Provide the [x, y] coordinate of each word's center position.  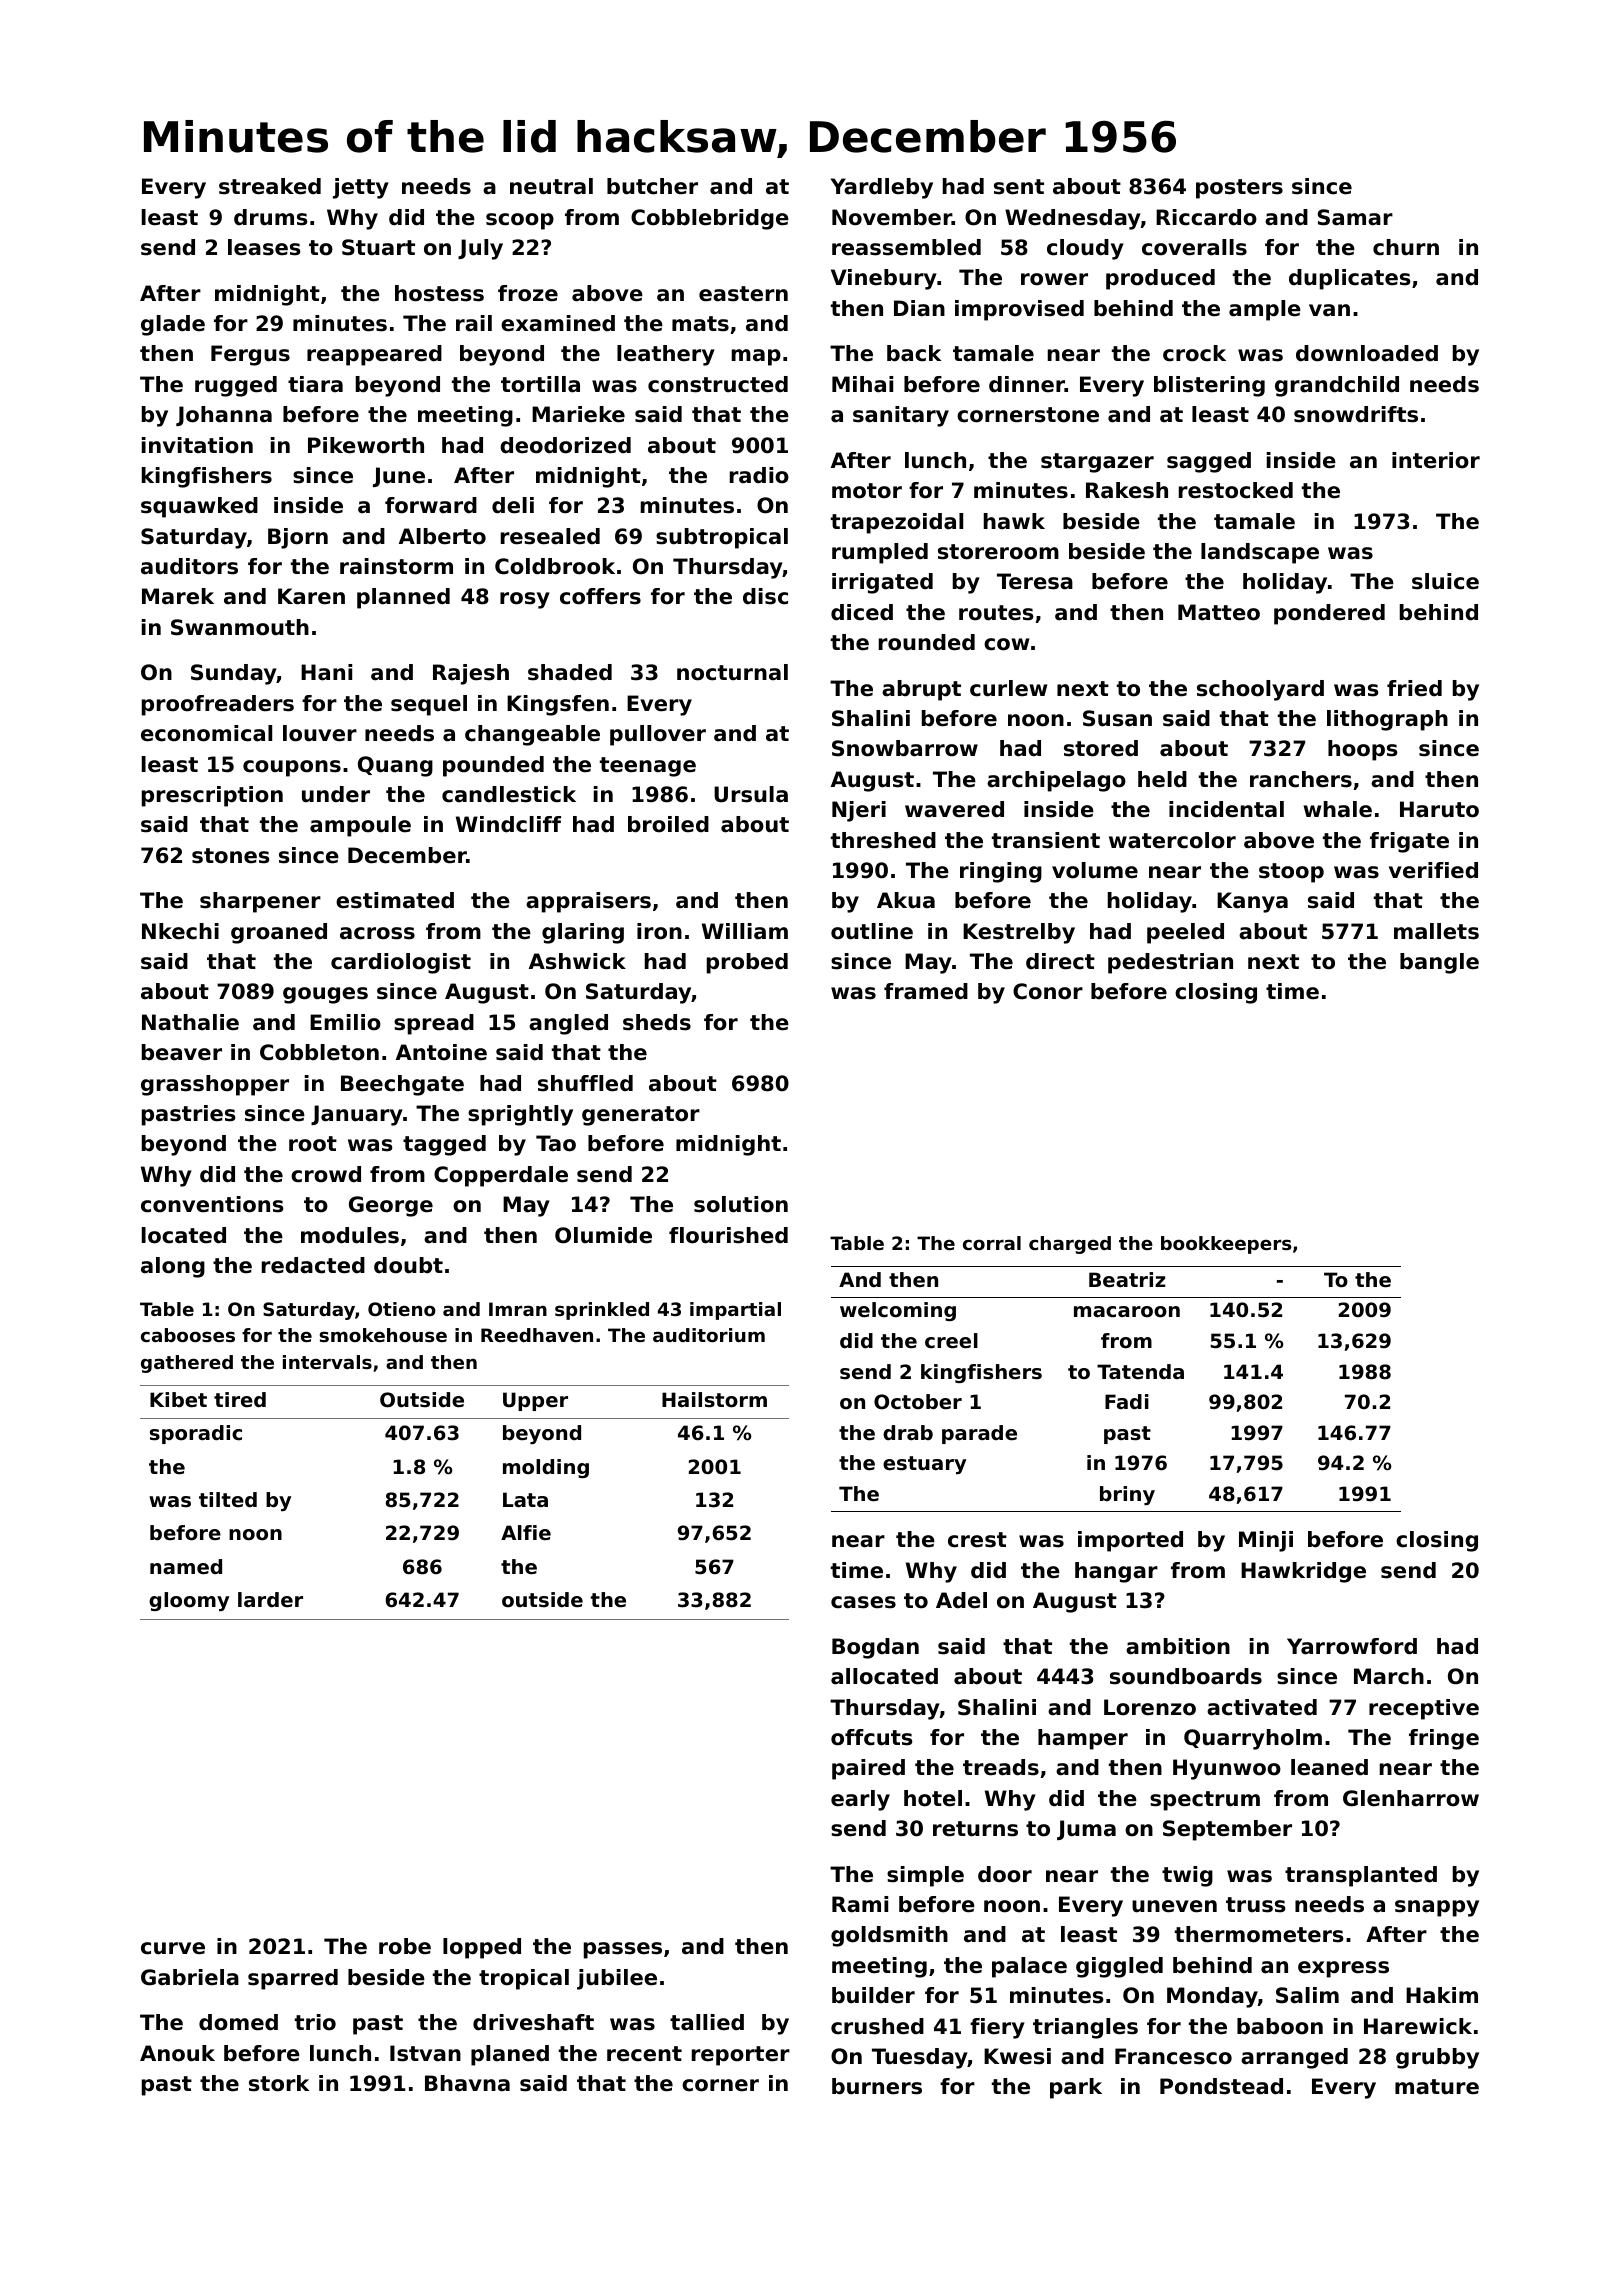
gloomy [189, 1601]
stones [231, 856]
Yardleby [882, 188]
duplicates [1350, 279]
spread [434, 1024]
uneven [1174, 1906]
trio [315, 2022]
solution [741, 1204]
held [1162, 779]
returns [975, 1829]
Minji [1266, 1541]
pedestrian [1170, 963]
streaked [270, 186]
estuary [924, 1465]
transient [1046, 840]
